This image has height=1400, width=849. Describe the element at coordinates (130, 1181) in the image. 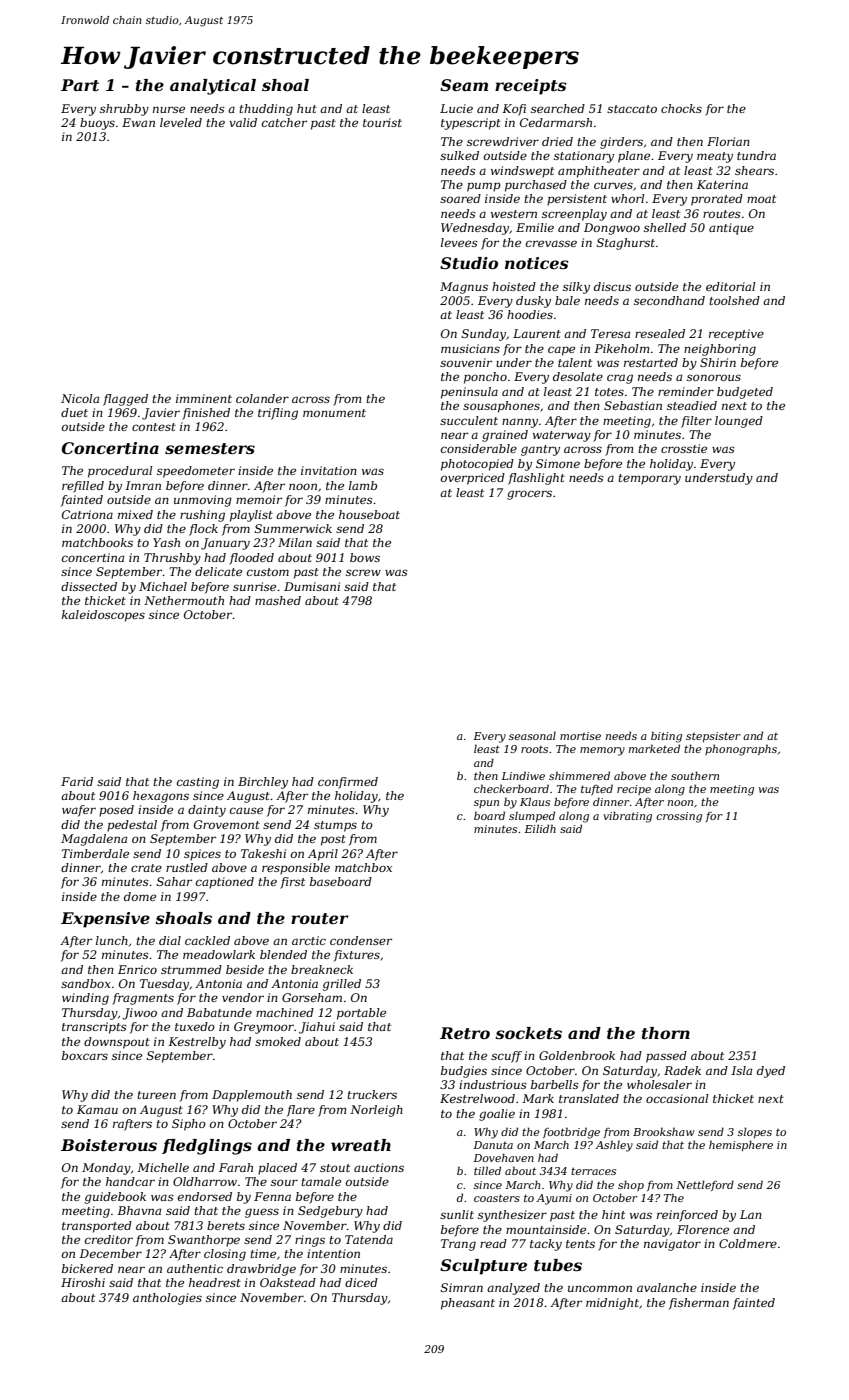

I see `handcar` at that location.
